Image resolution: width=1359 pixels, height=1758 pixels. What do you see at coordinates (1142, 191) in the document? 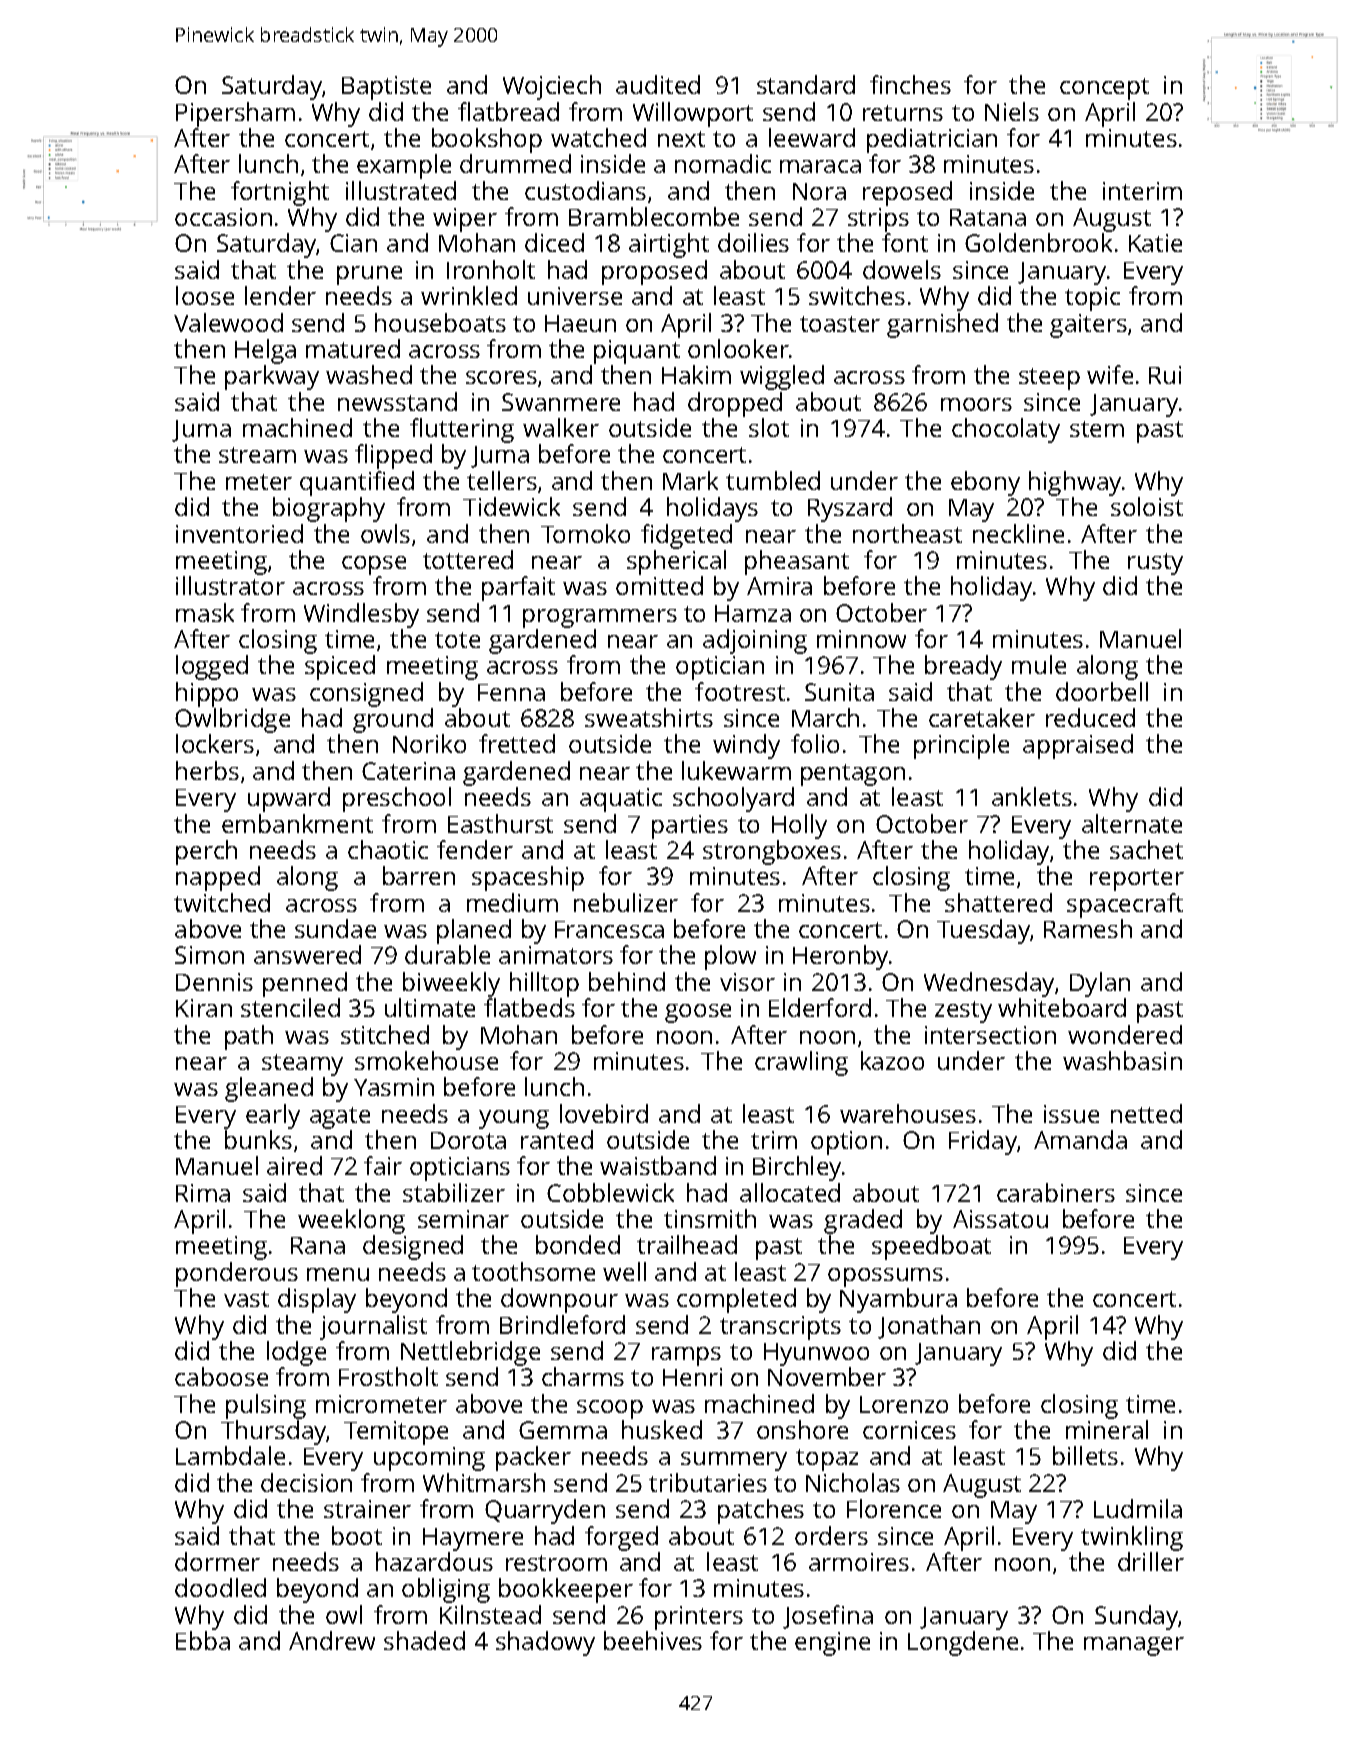
I see `interim` at bounding box center [1142, 191].
